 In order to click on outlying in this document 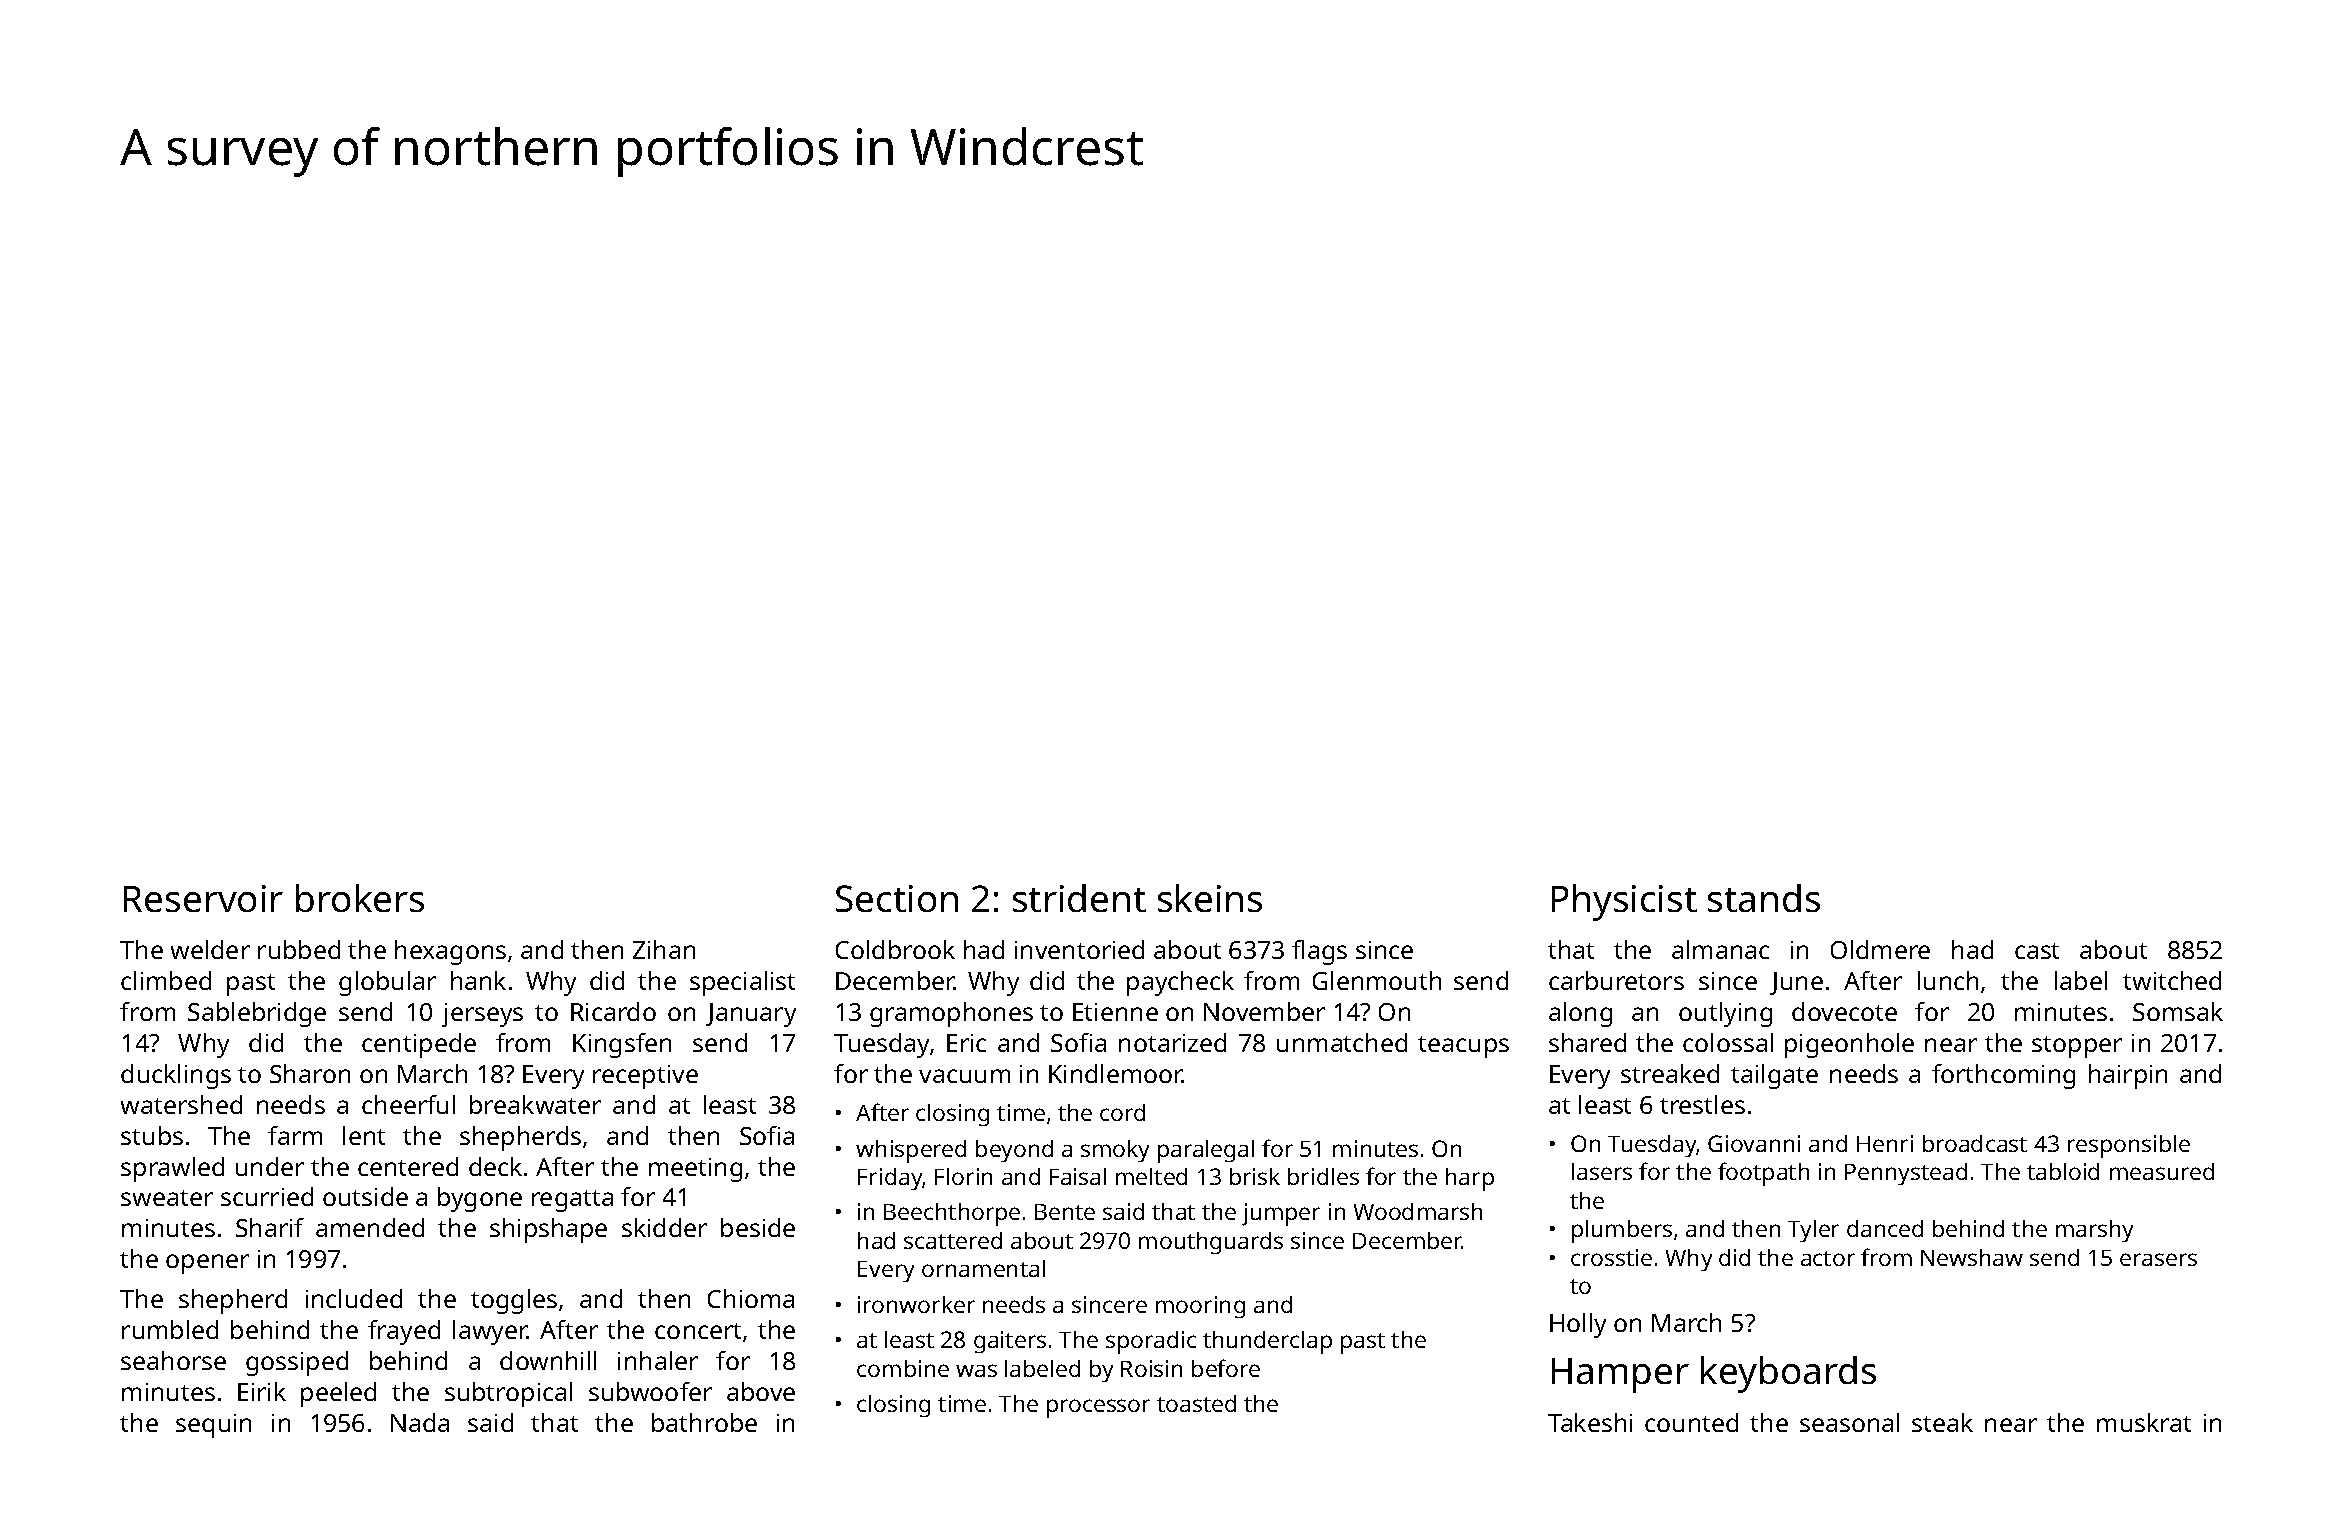, I will do `click(1725, 1014)`.
